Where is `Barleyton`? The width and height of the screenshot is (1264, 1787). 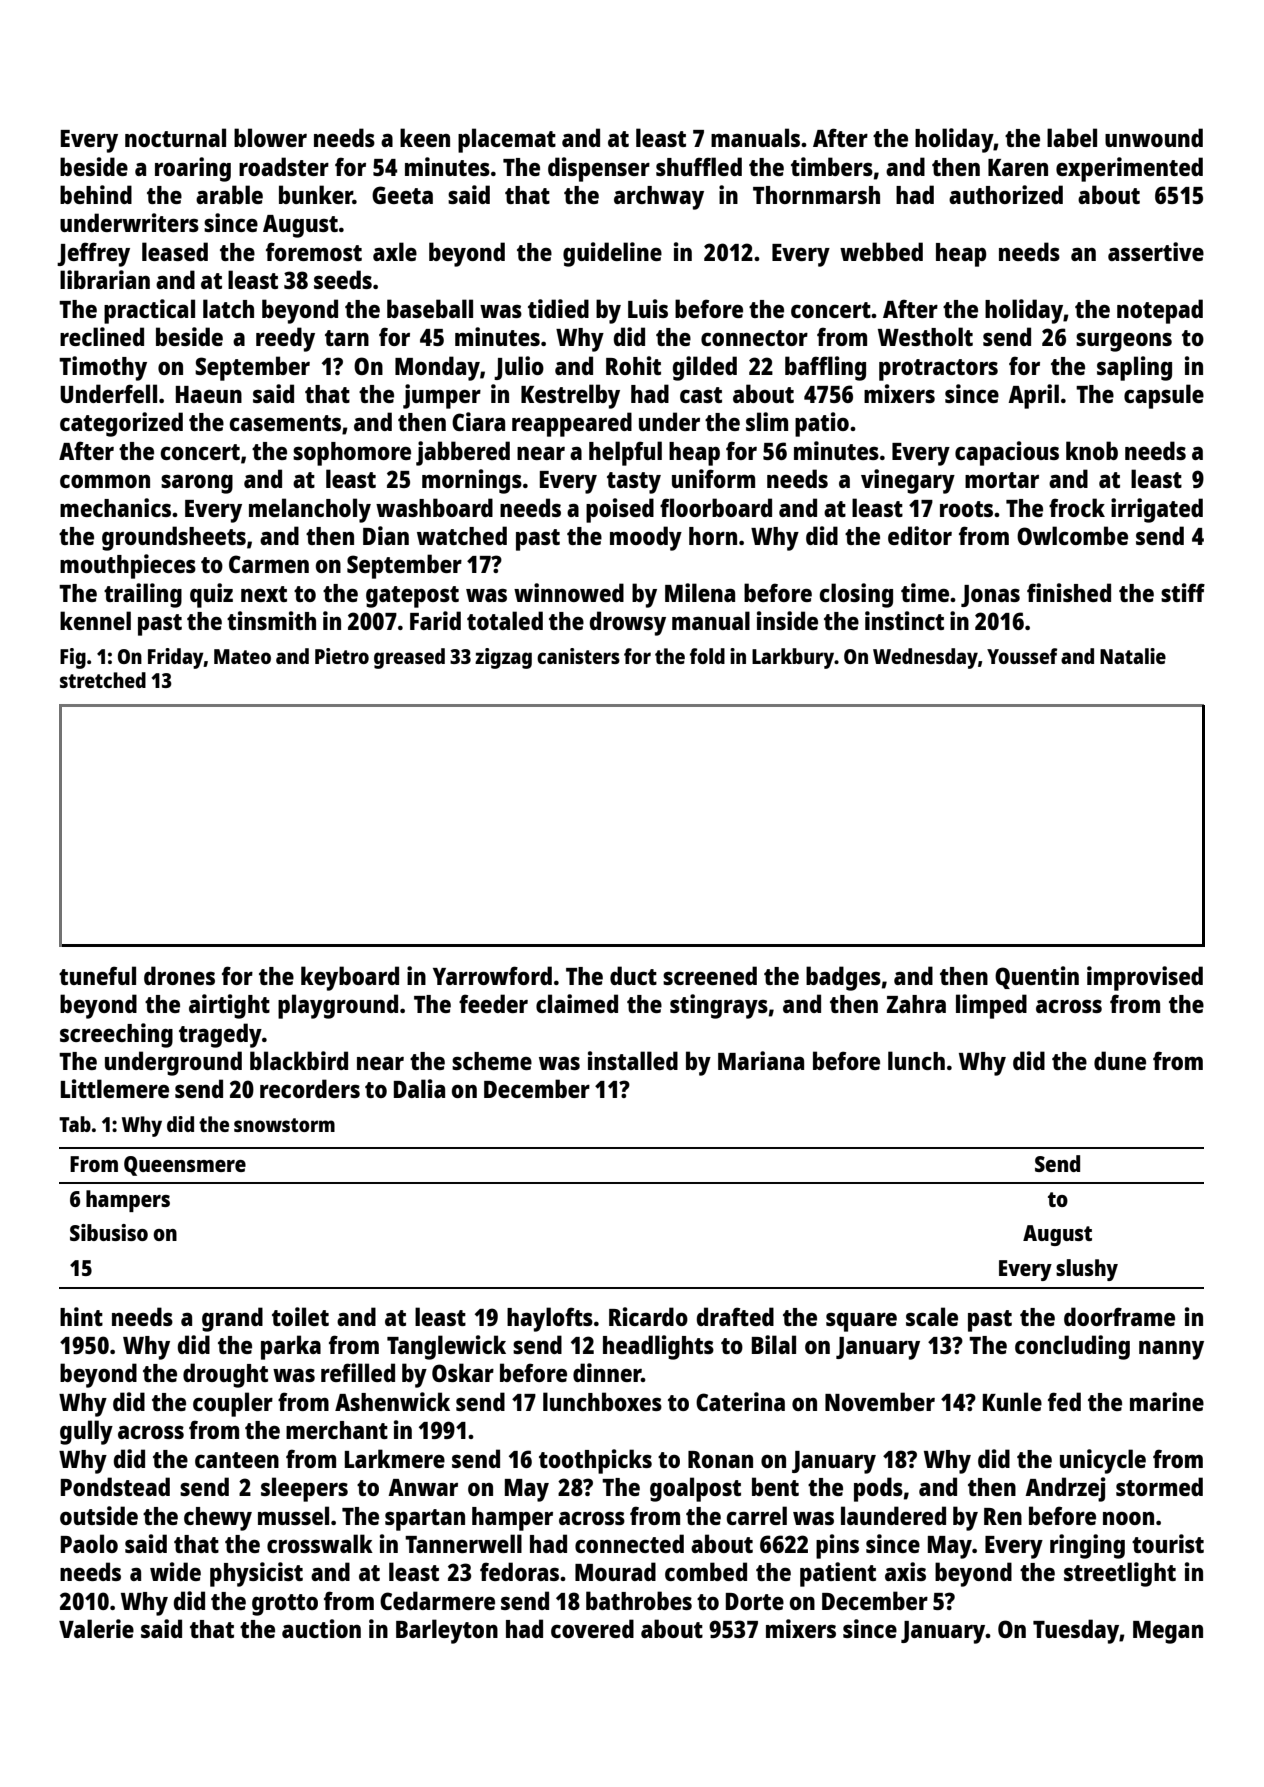
Barleyton is located at coordinates (447, 1631).
